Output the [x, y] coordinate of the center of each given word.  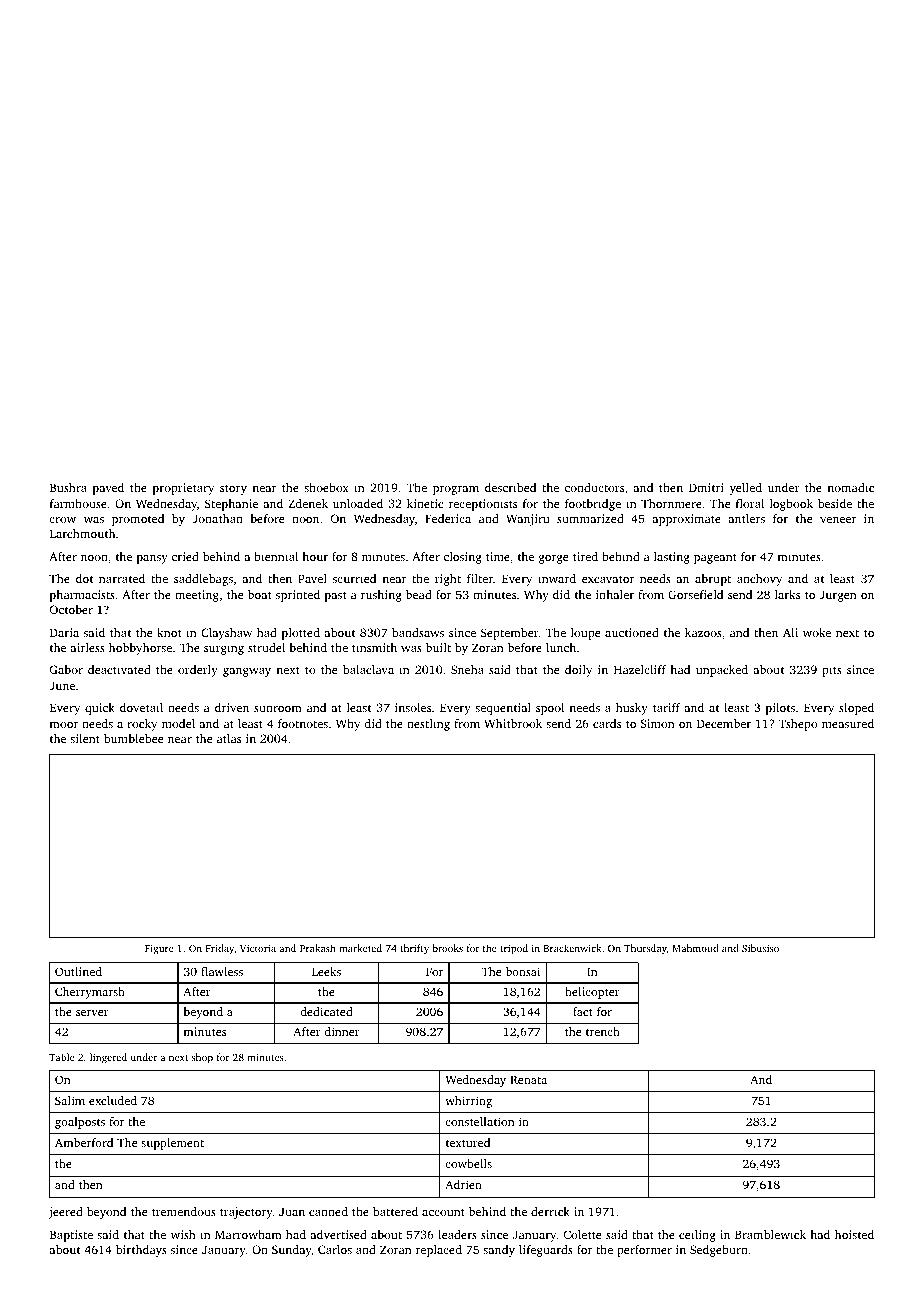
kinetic [425, 503]
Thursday [645, 949]
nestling [428, 725]
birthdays [141, 1251]
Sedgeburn [719, 1251]
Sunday [292, 1251]
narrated [122, 578]
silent [85, 738]
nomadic [851, 487]
